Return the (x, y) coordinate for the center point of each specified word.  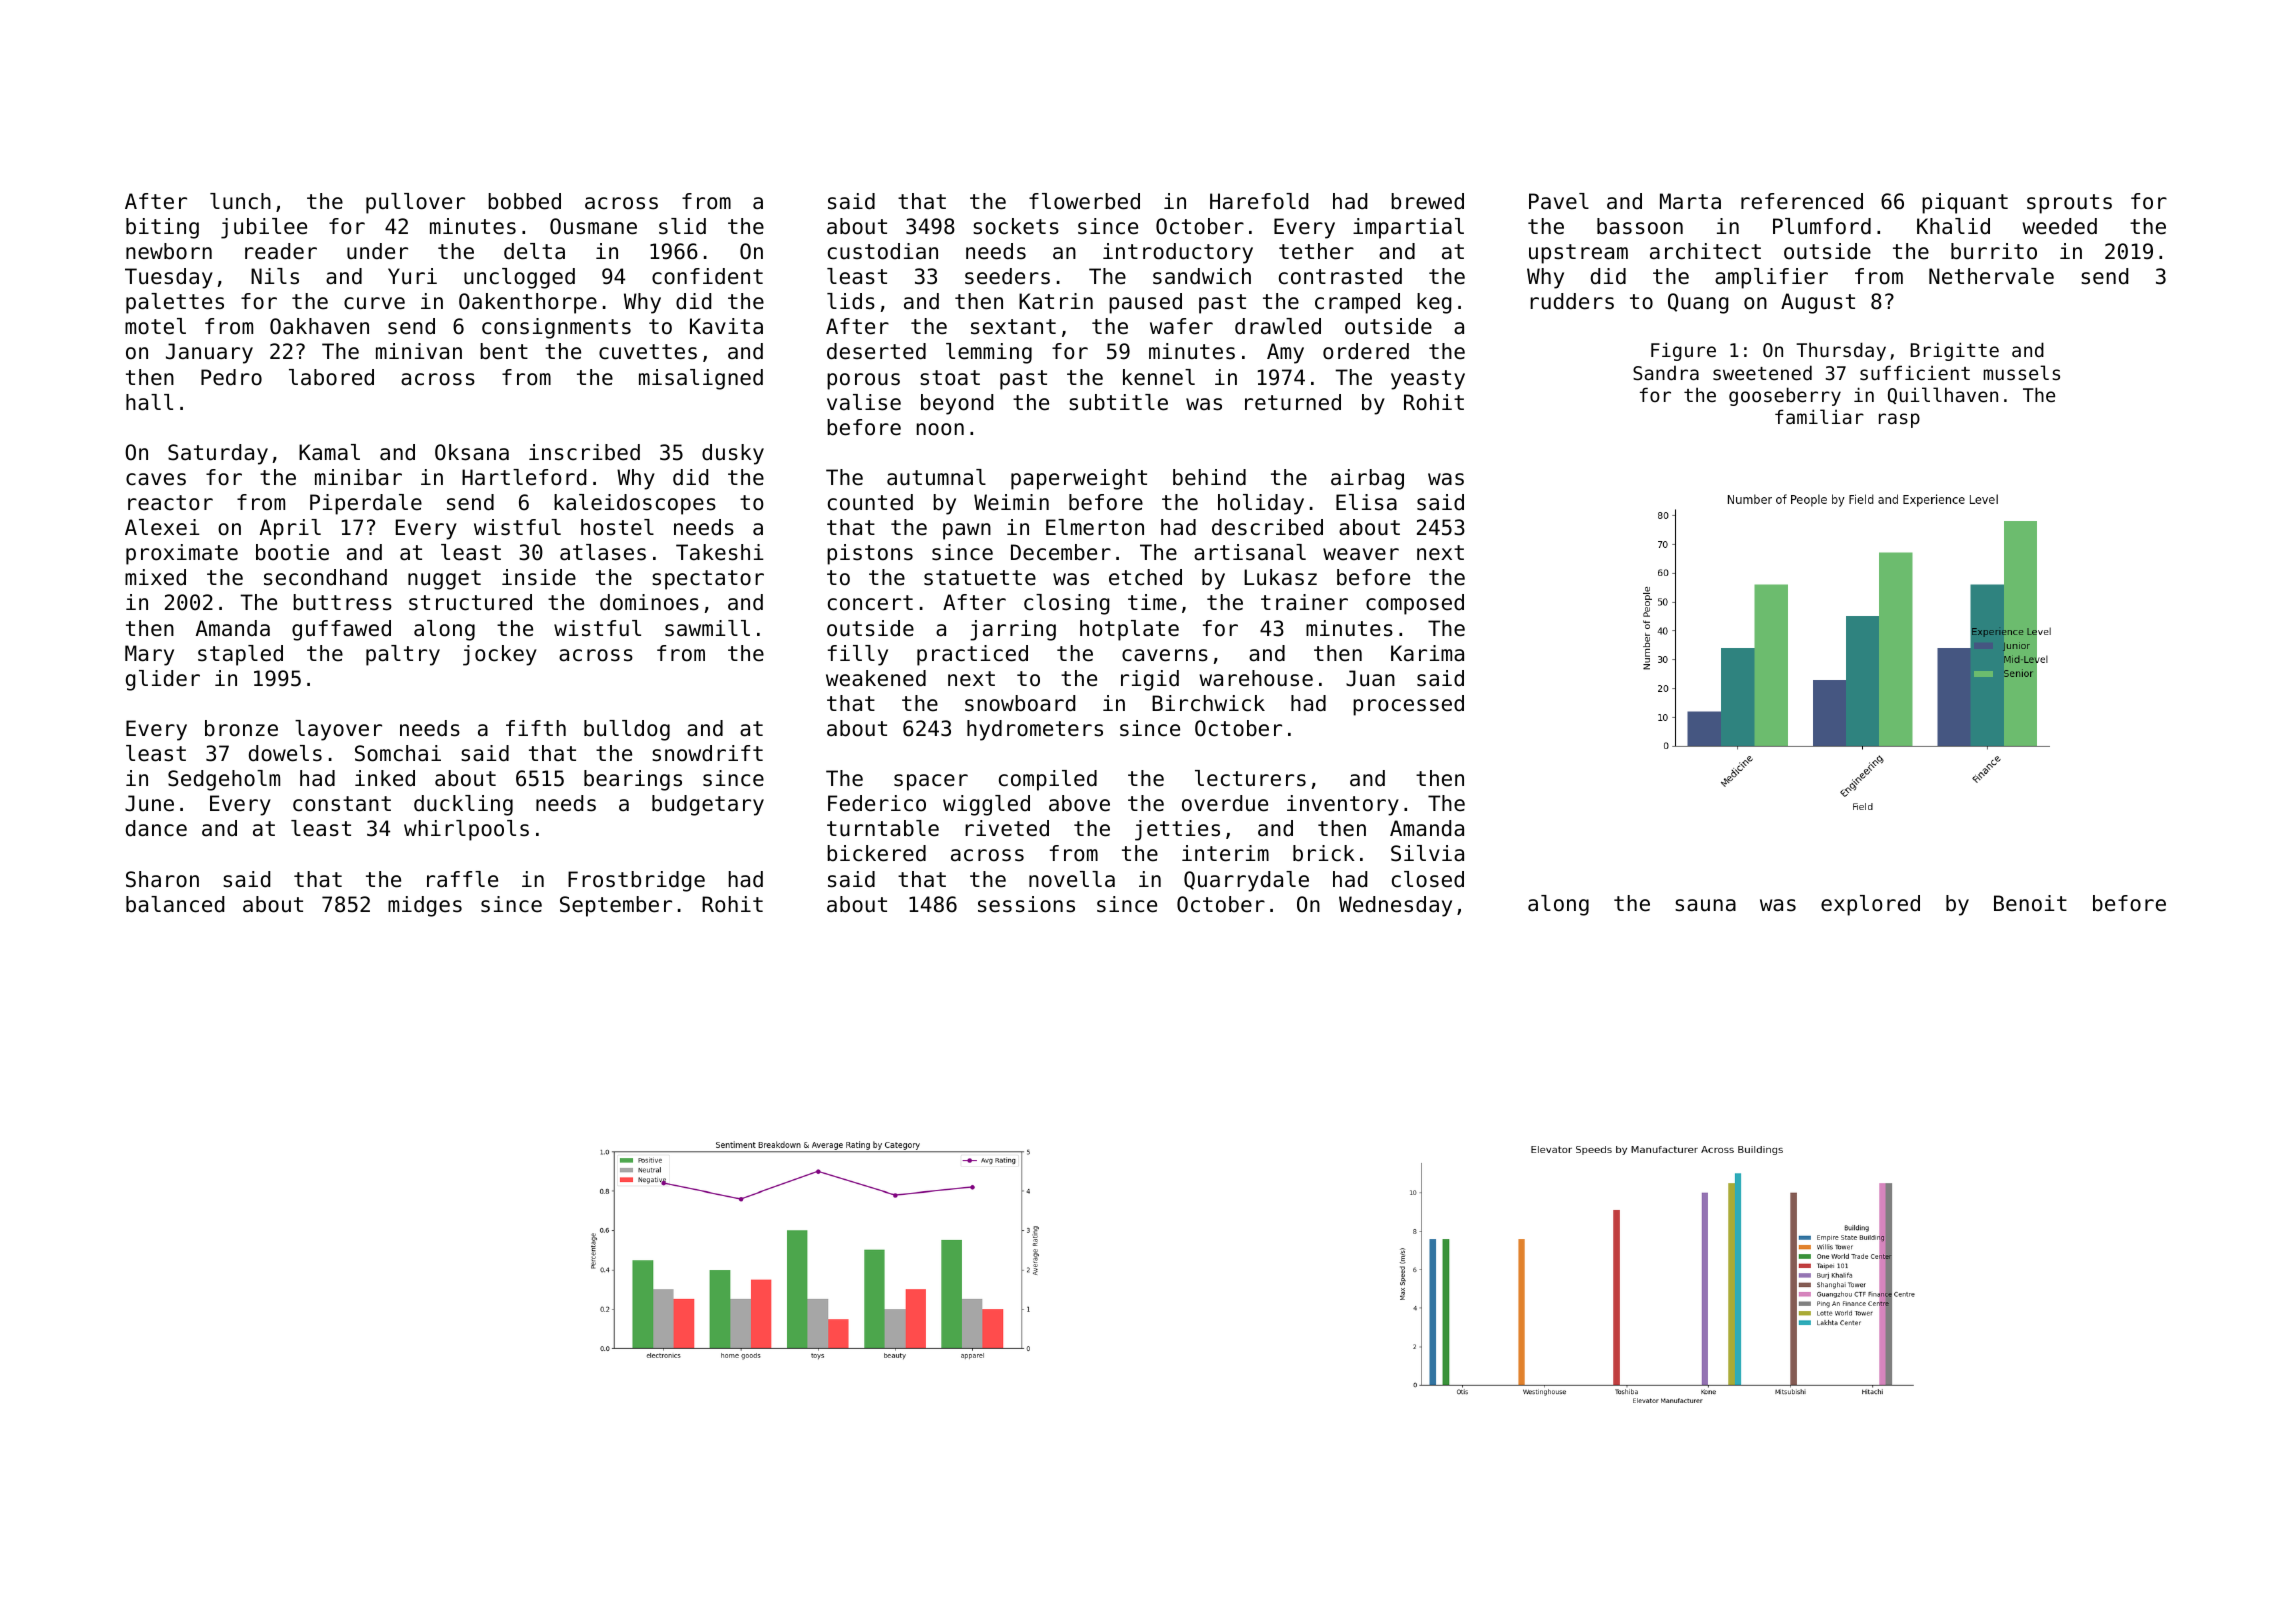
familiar (1819, 416)
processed (1408, 705)
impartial (1408, 228)
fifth (536, 728)
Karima (1427, 653)
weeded (2059, 226)
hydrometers (1035, 730)
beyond (957, 404)
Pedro (231, 377)
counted (870, 502)
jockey (500, 655)
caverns (1165, 655)
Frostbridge (636, 881)
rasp (1899, 420)
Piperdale (366, 504)
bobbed (524, 201)
